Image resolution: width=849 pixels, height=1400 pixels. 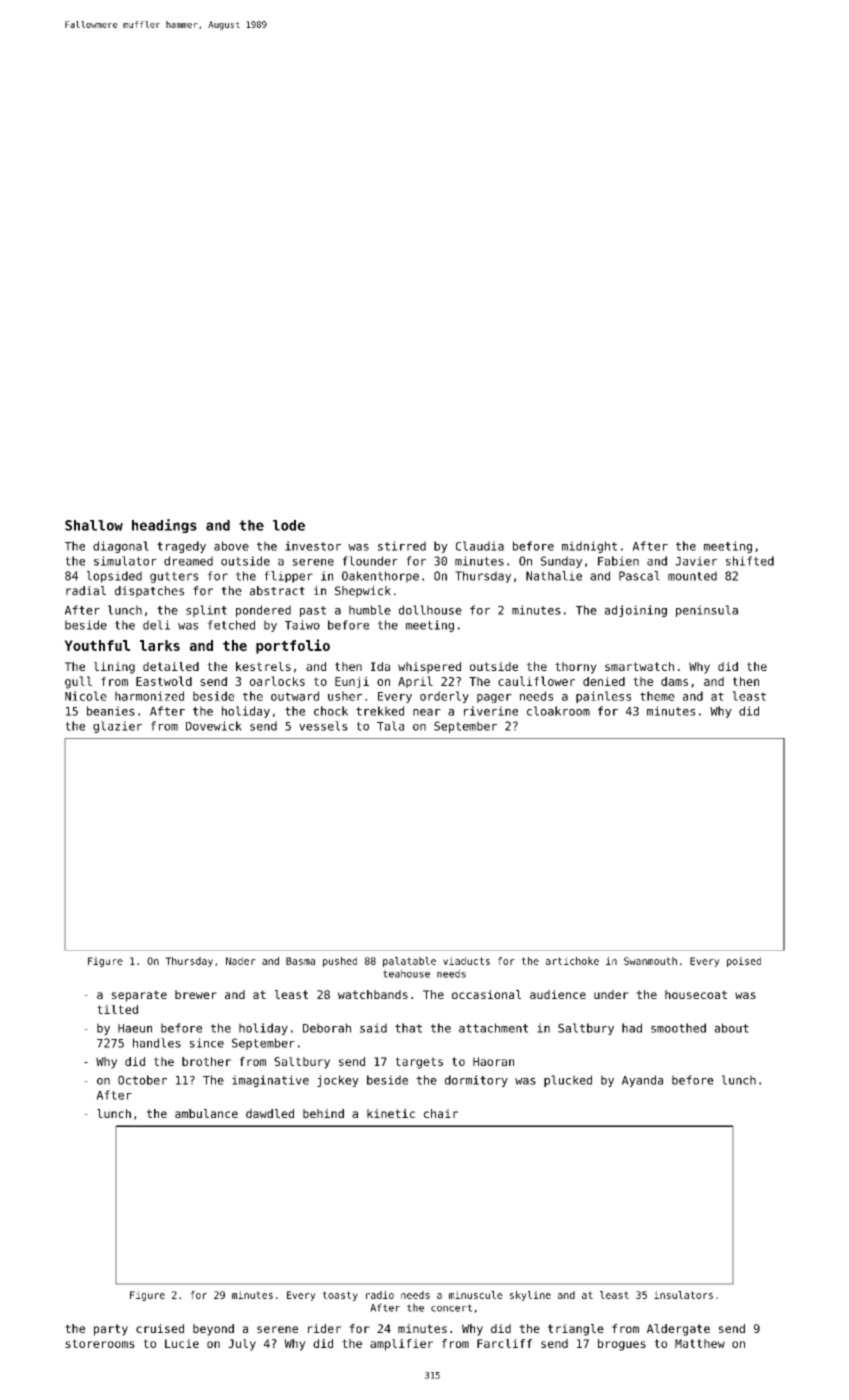 What do you see at coordinates (117, 727) in the screenshot?
I see `glazier` at bounding box center [117, 727].
